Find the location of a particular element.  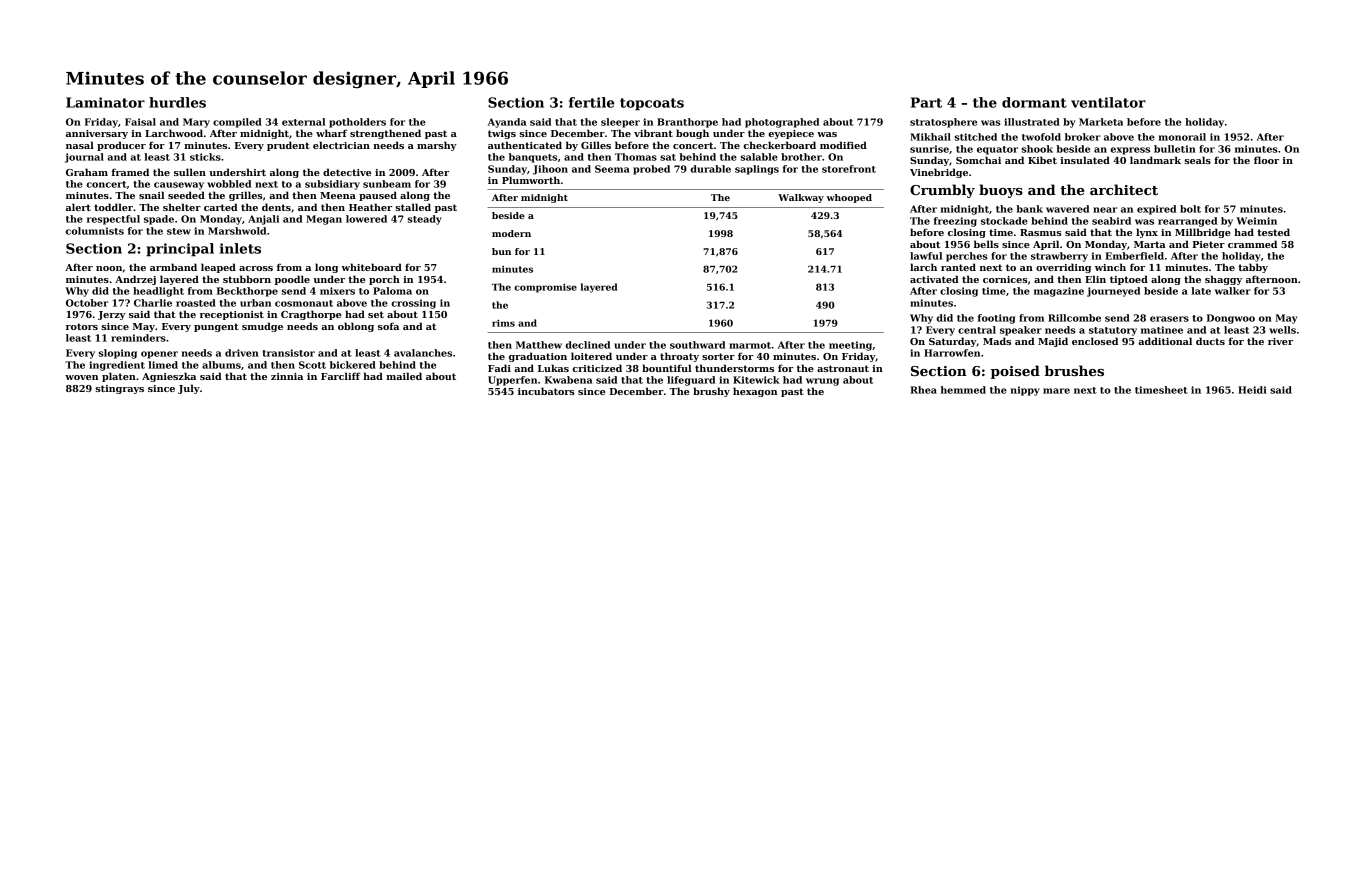

bells is located at coordinates (986, 244).
